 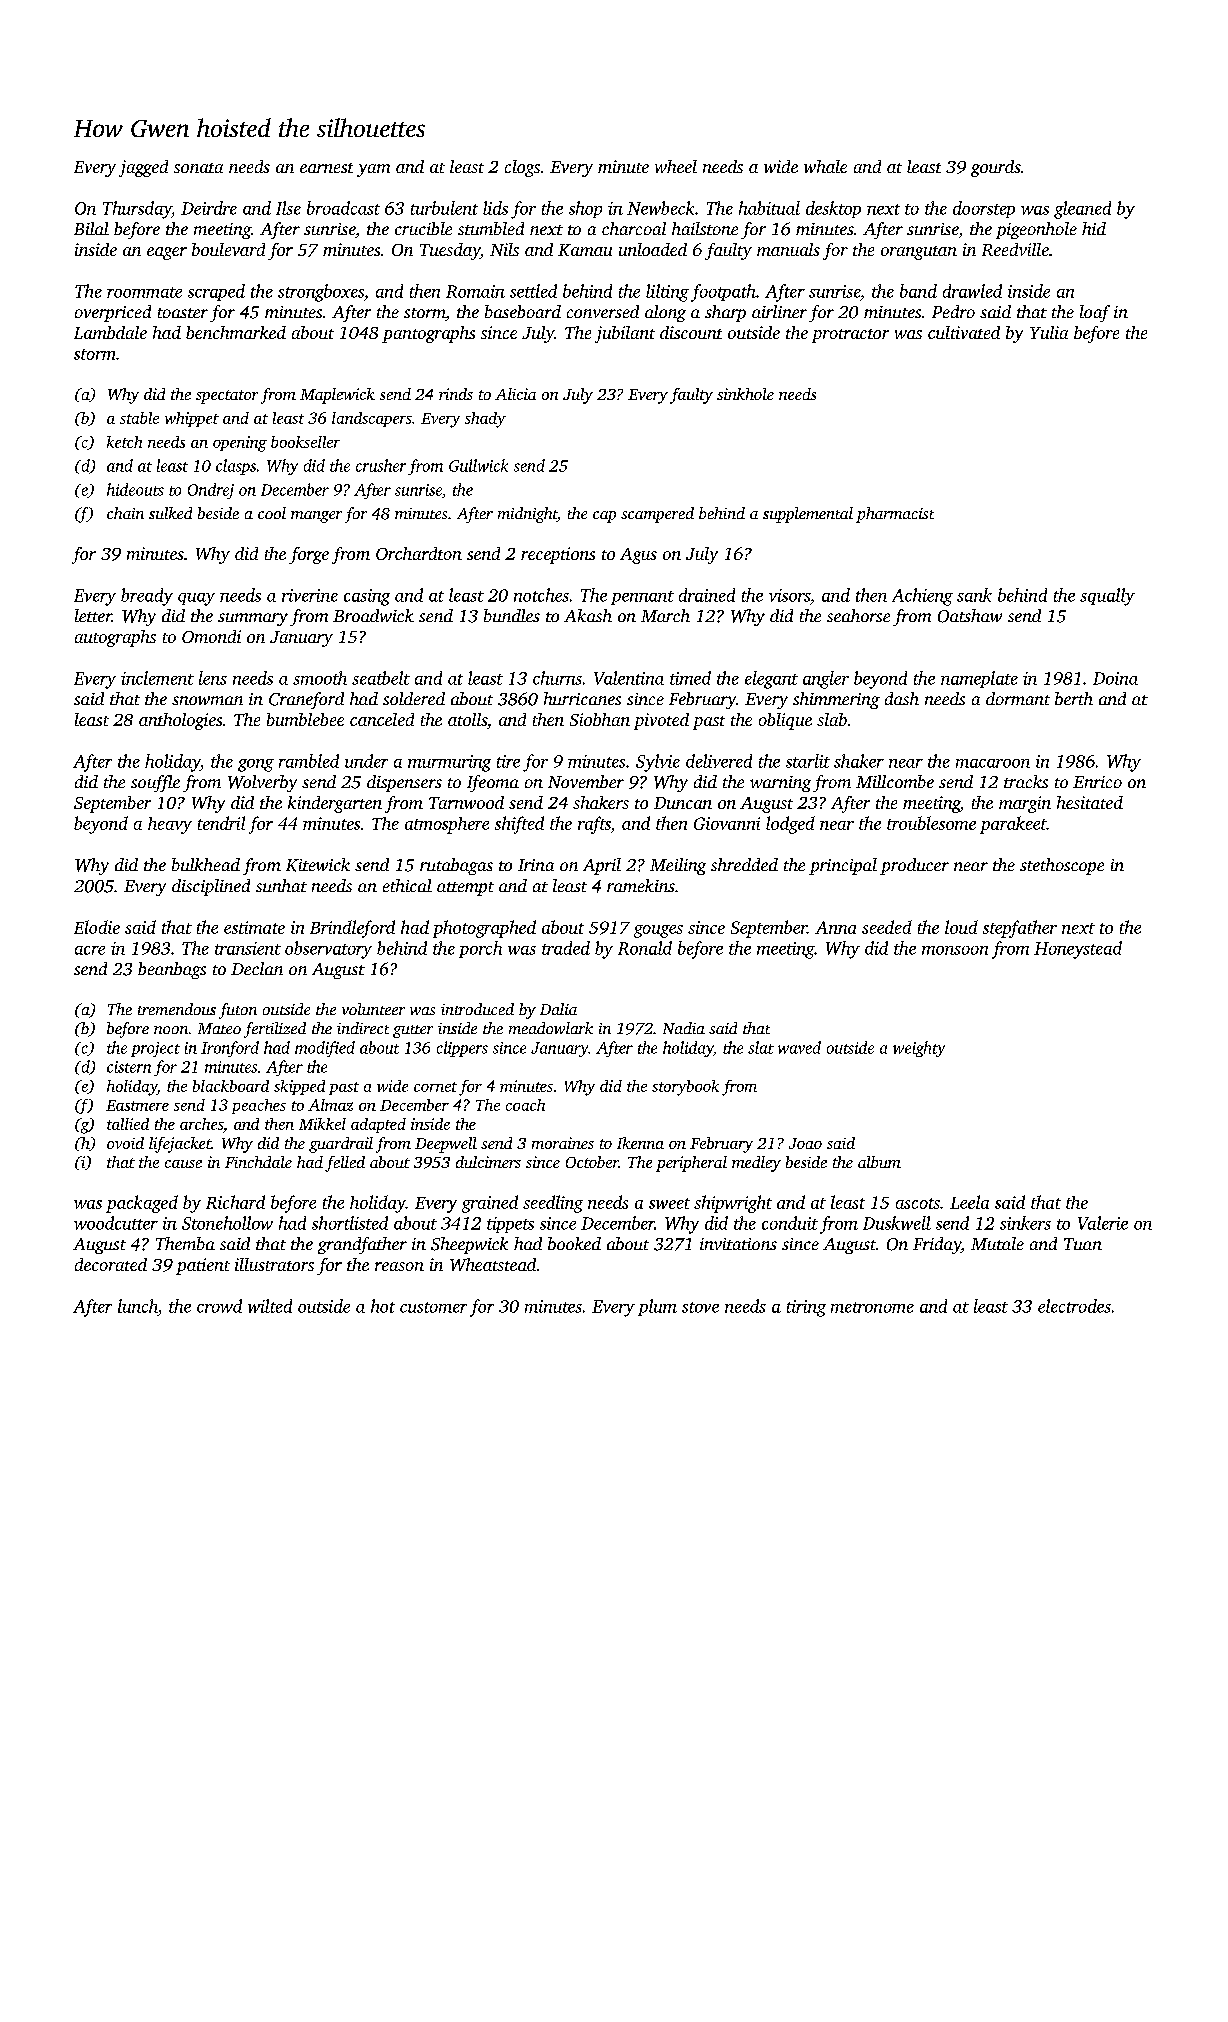 What do you see at coordinates (157, 678) in the screenshot?
I see `inclement` at bounding box center [157, 678].
